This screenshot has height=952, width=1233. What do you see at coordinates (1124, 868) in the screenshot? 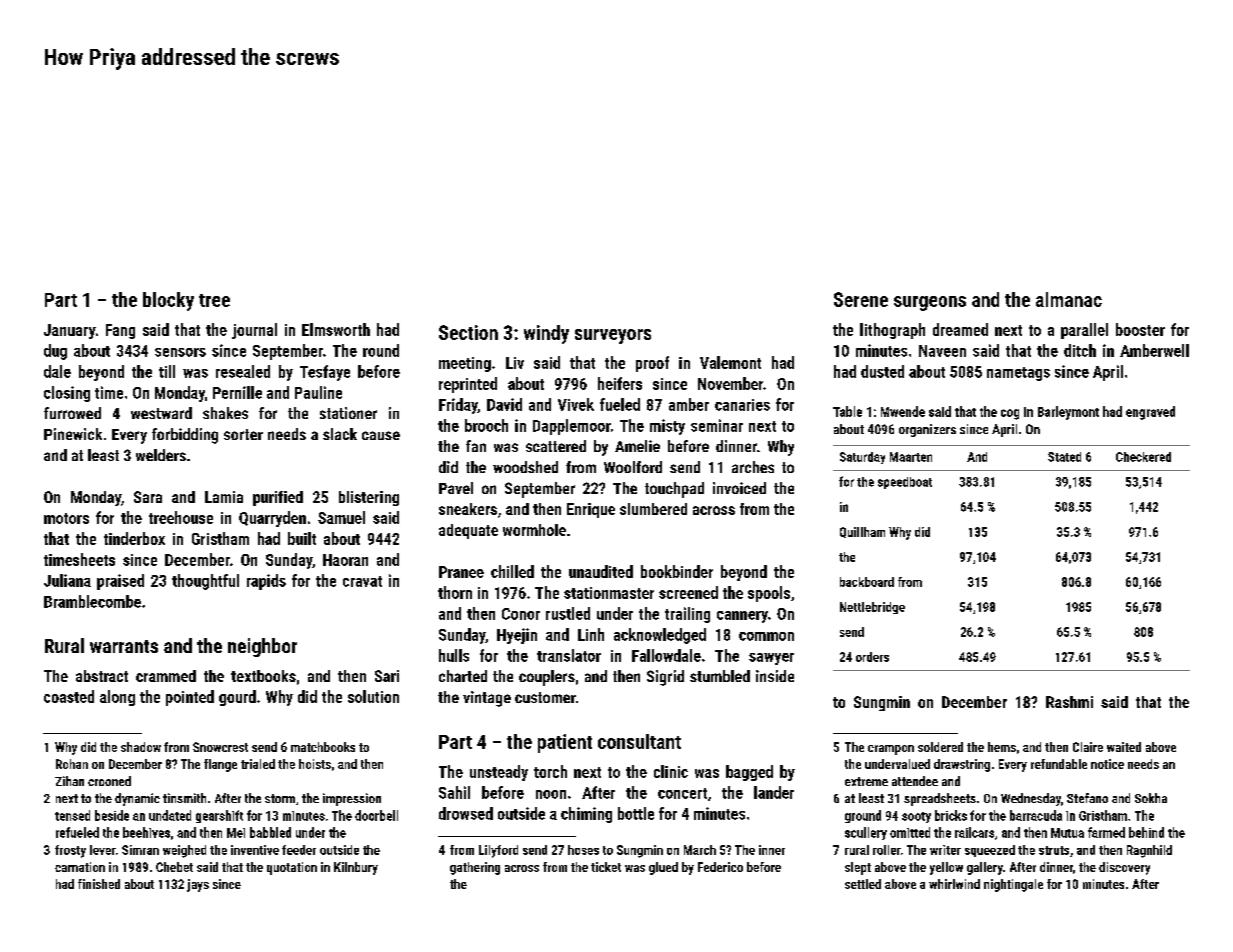
I see `discovery` at bounding box center [1124, 868].
